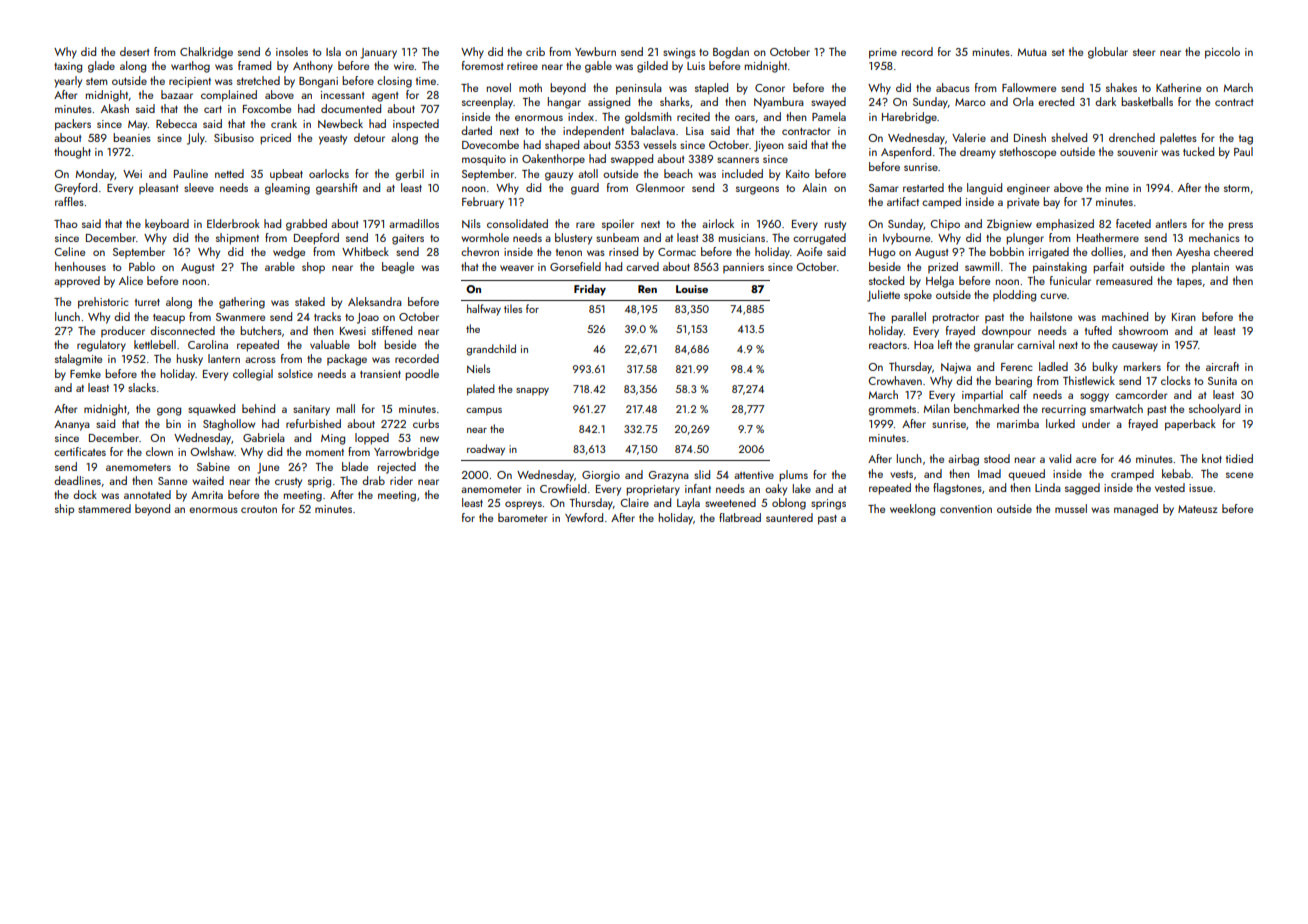 This page has width=1308, height=924. What do you see at coordinates (966, 509) in the page?
I see `convention` at bounding box center [966, 509].
